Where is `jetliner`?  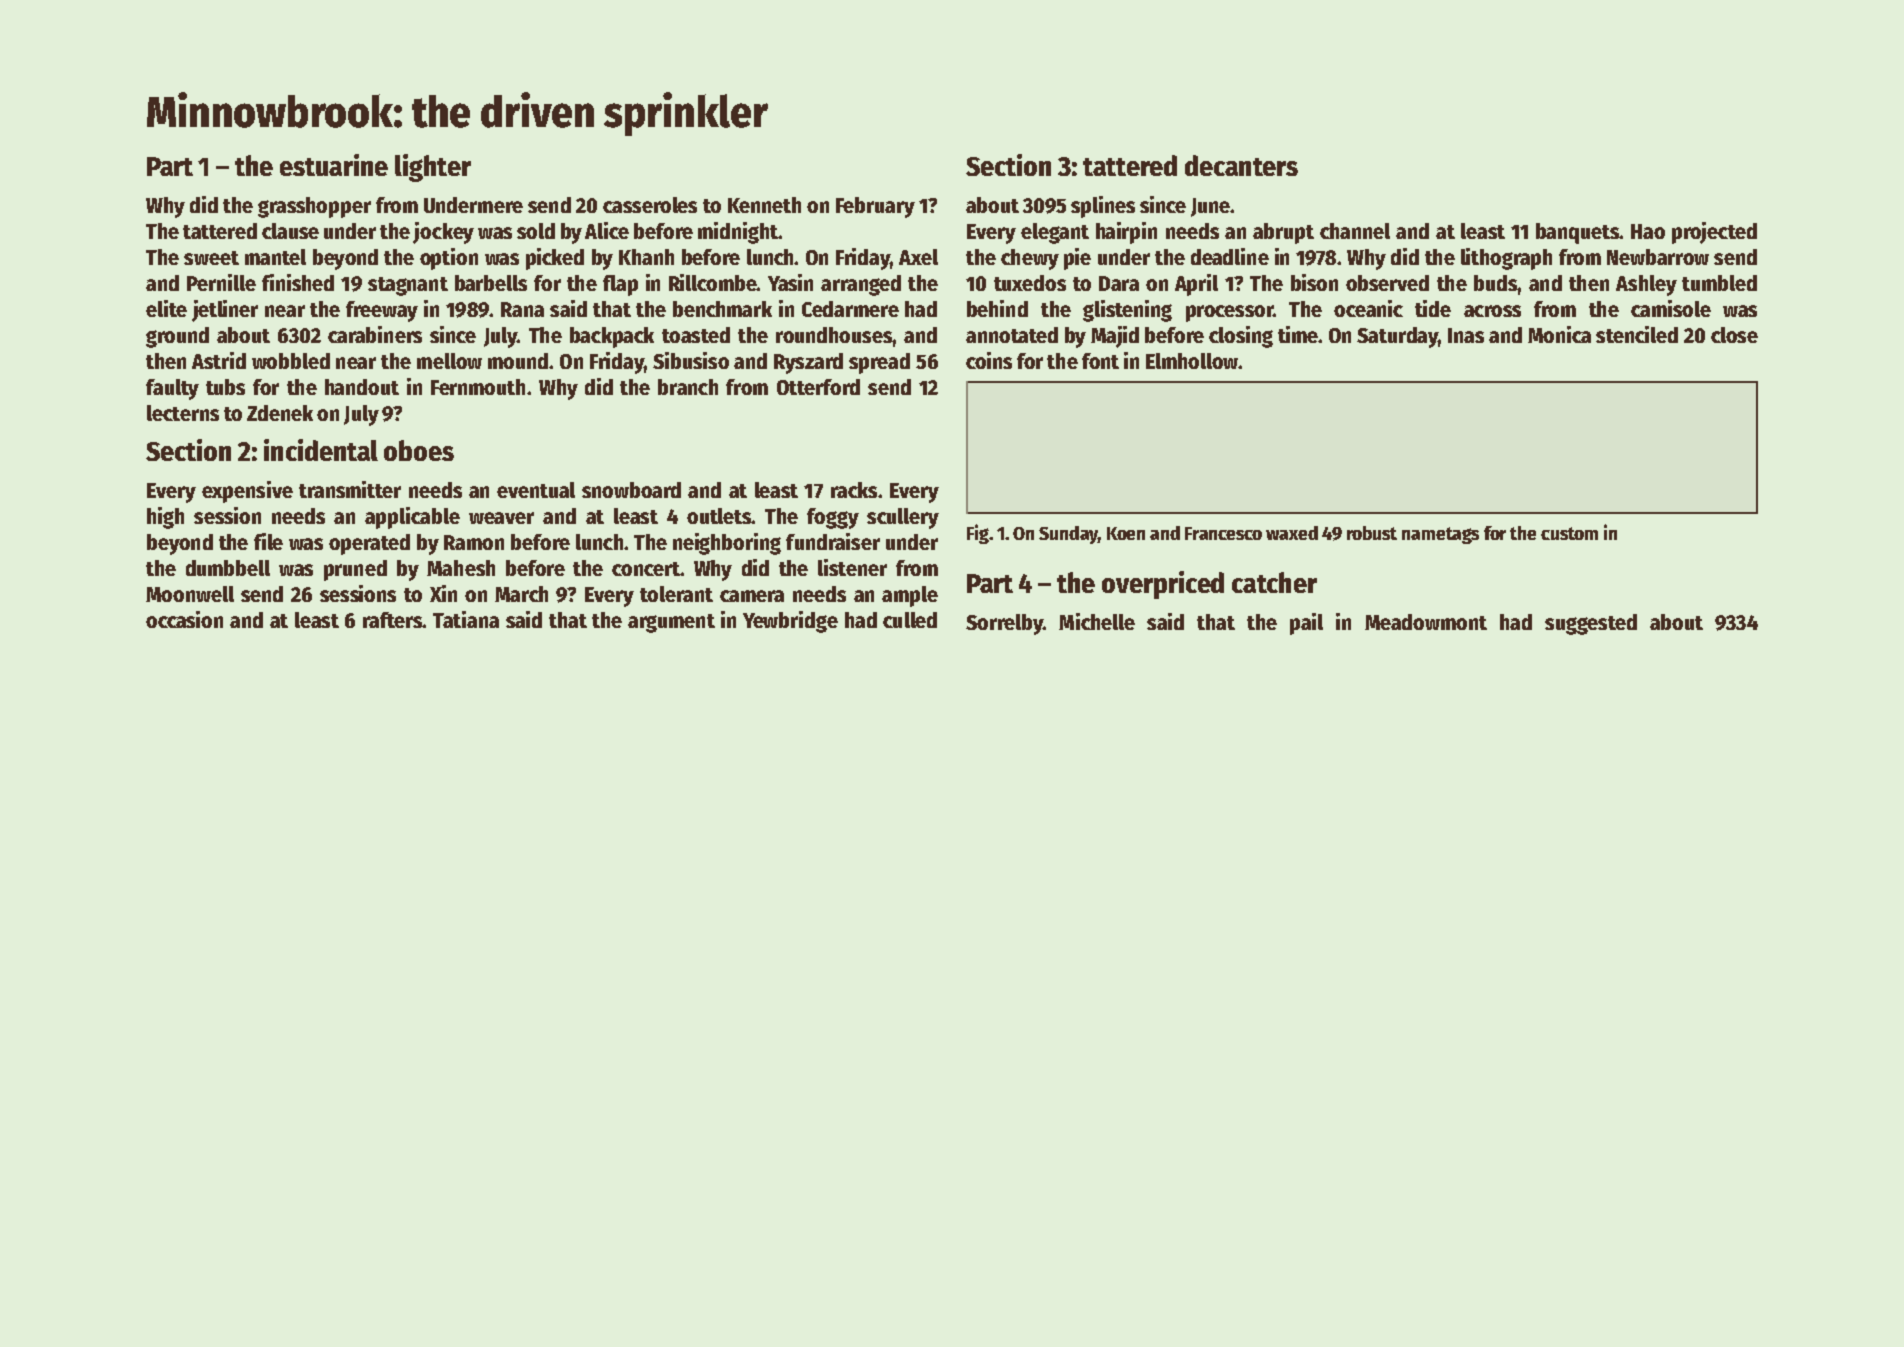 jetliner is located at coordinates (225, 311).
